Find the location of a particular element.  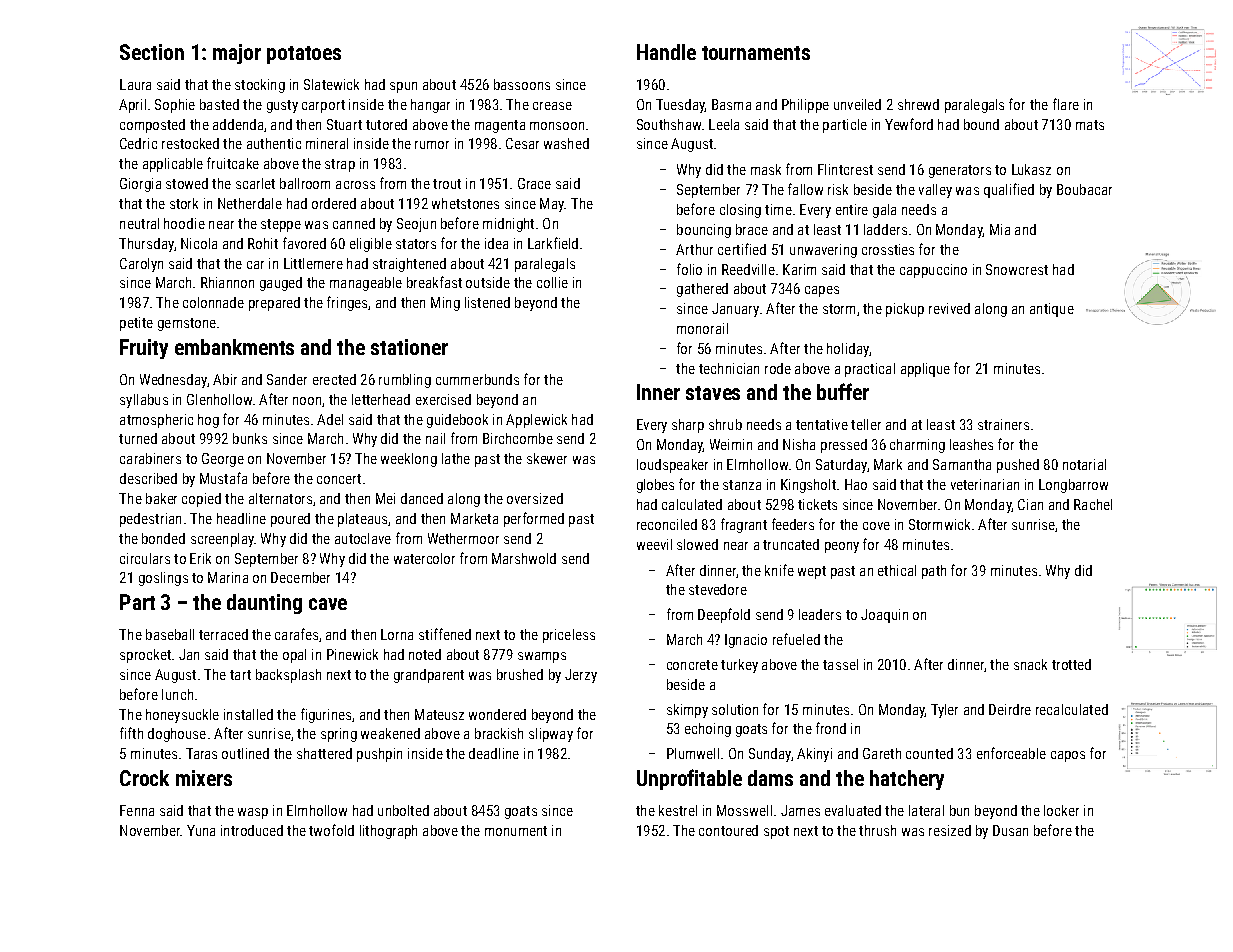

Birchcombe is located at coordinates (518, 438).
